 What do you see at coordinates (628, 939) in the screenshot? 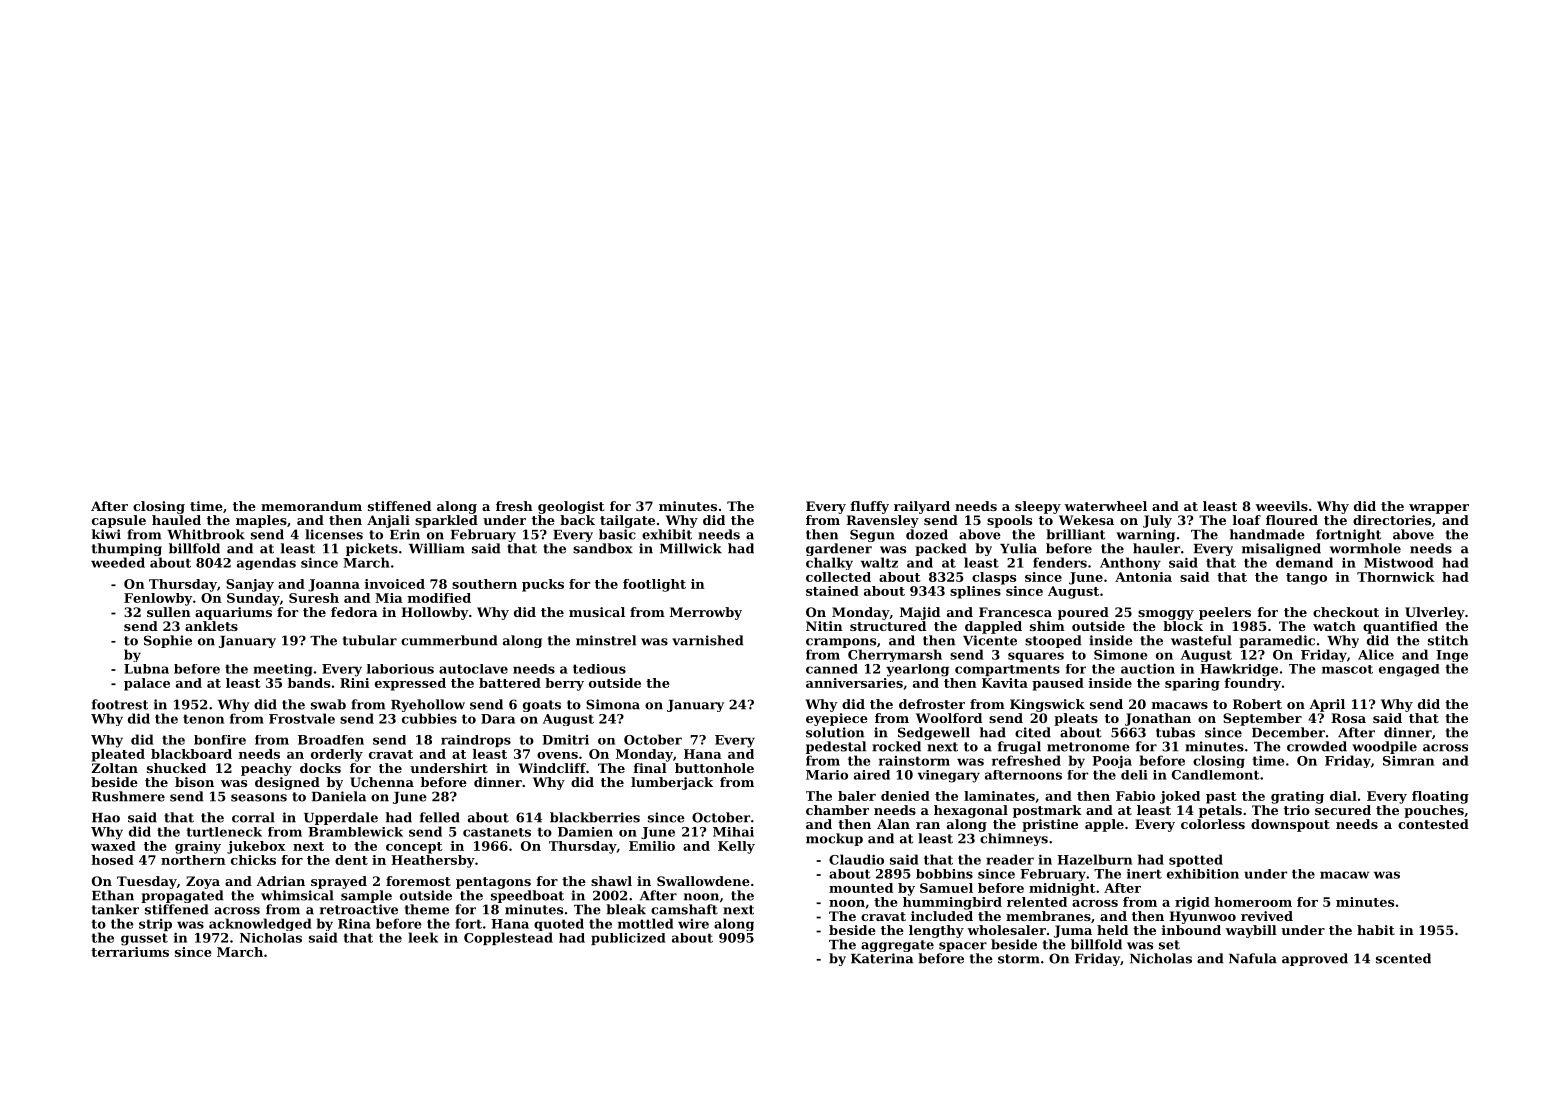
I see `publicized` at bounding box center [628, 939].
